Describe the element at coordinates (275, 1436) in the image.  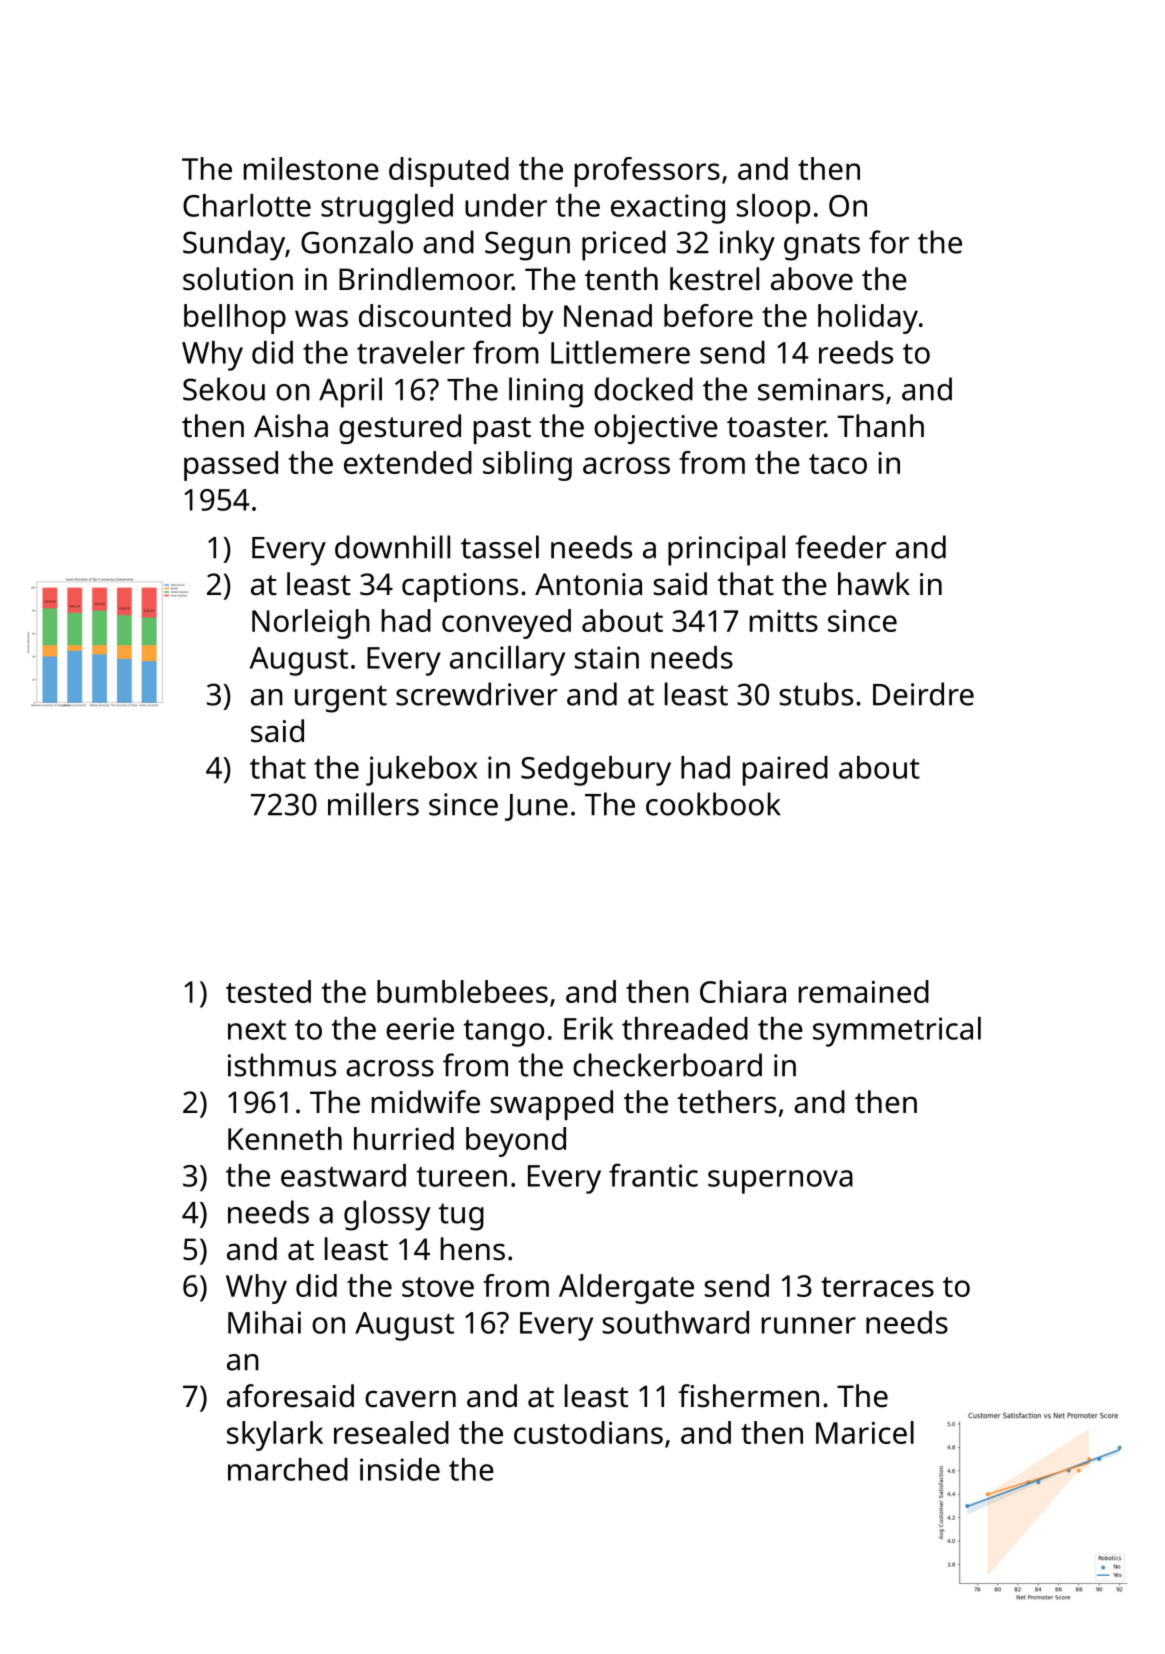
I see `skylark` at that location.
